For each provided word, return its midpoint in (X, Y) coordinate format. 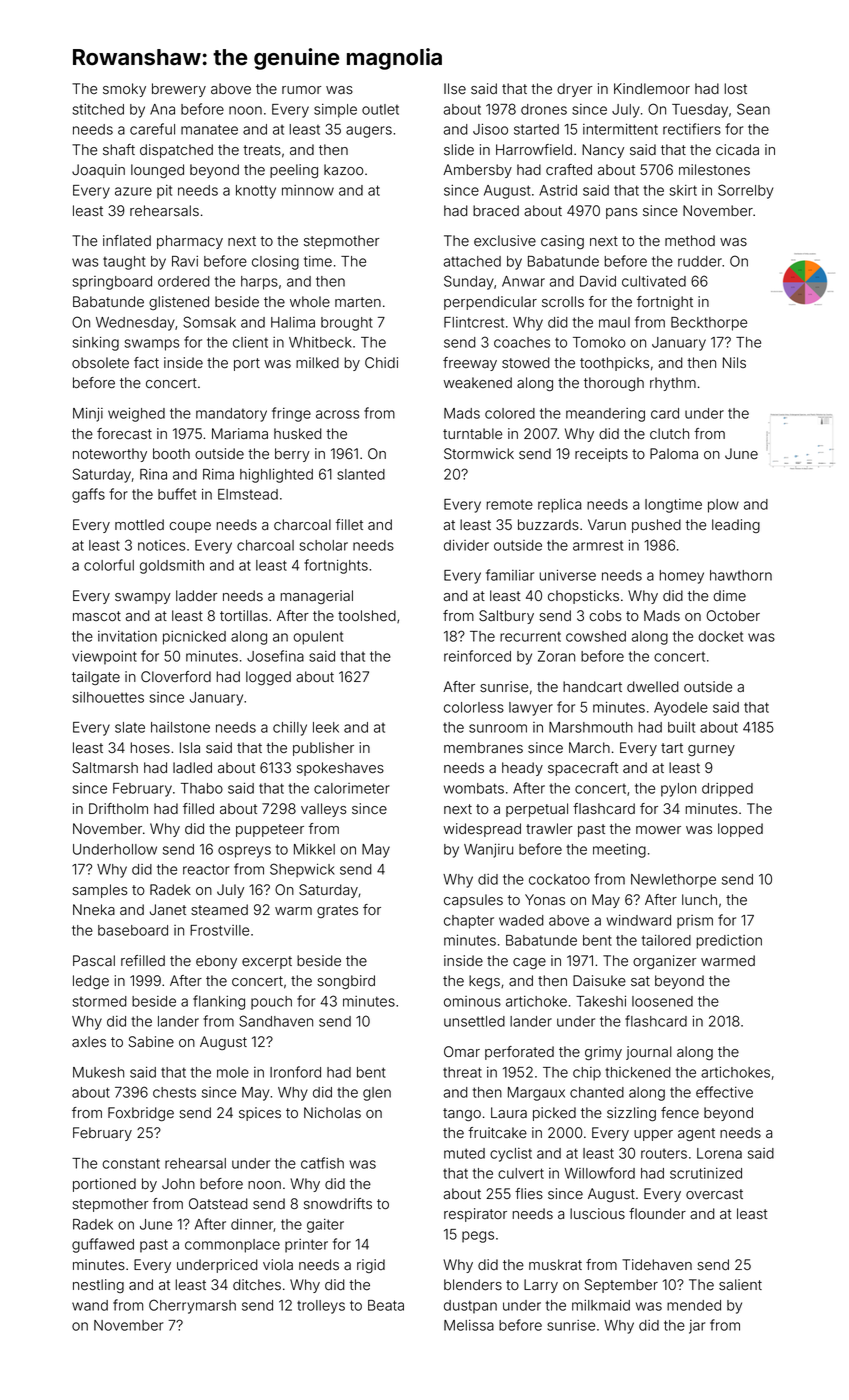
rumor (301, 90)
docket (720, 636)
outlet (380, 109)
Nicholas (332, 1113)
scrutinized (706, 1173)
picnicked (194, 638)
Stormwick (479, 454)
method (690, 241)
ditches (257, 1284)
